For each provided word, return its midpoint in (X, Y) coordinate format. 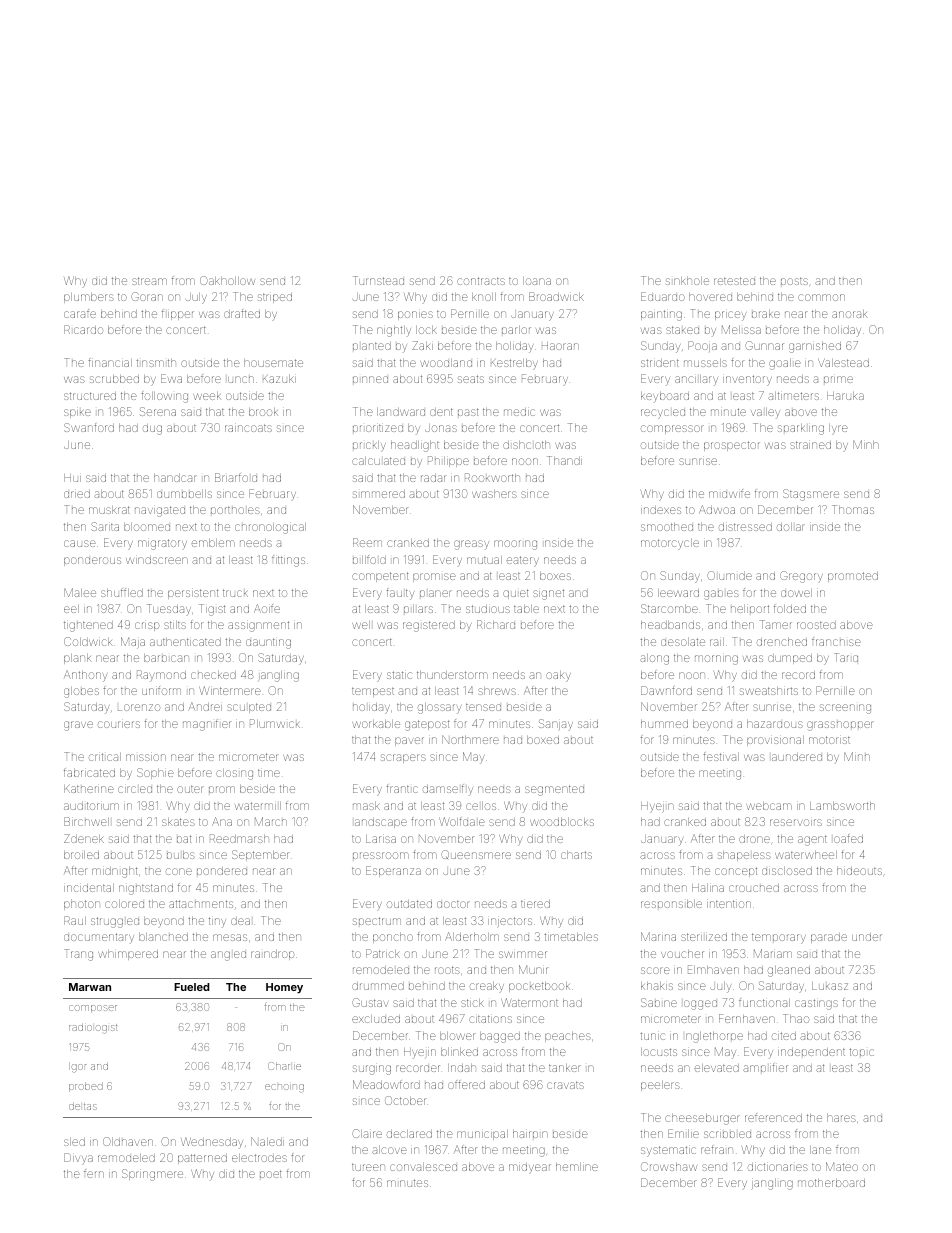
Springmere (152, 1175)
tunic (652, 1036)
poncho (393, 938)
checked (213, 675)
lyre (838, 429)
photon (82, 905)
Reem (367, 542)
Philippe (448, 461)
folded (790, 609)
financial (110, 362)
